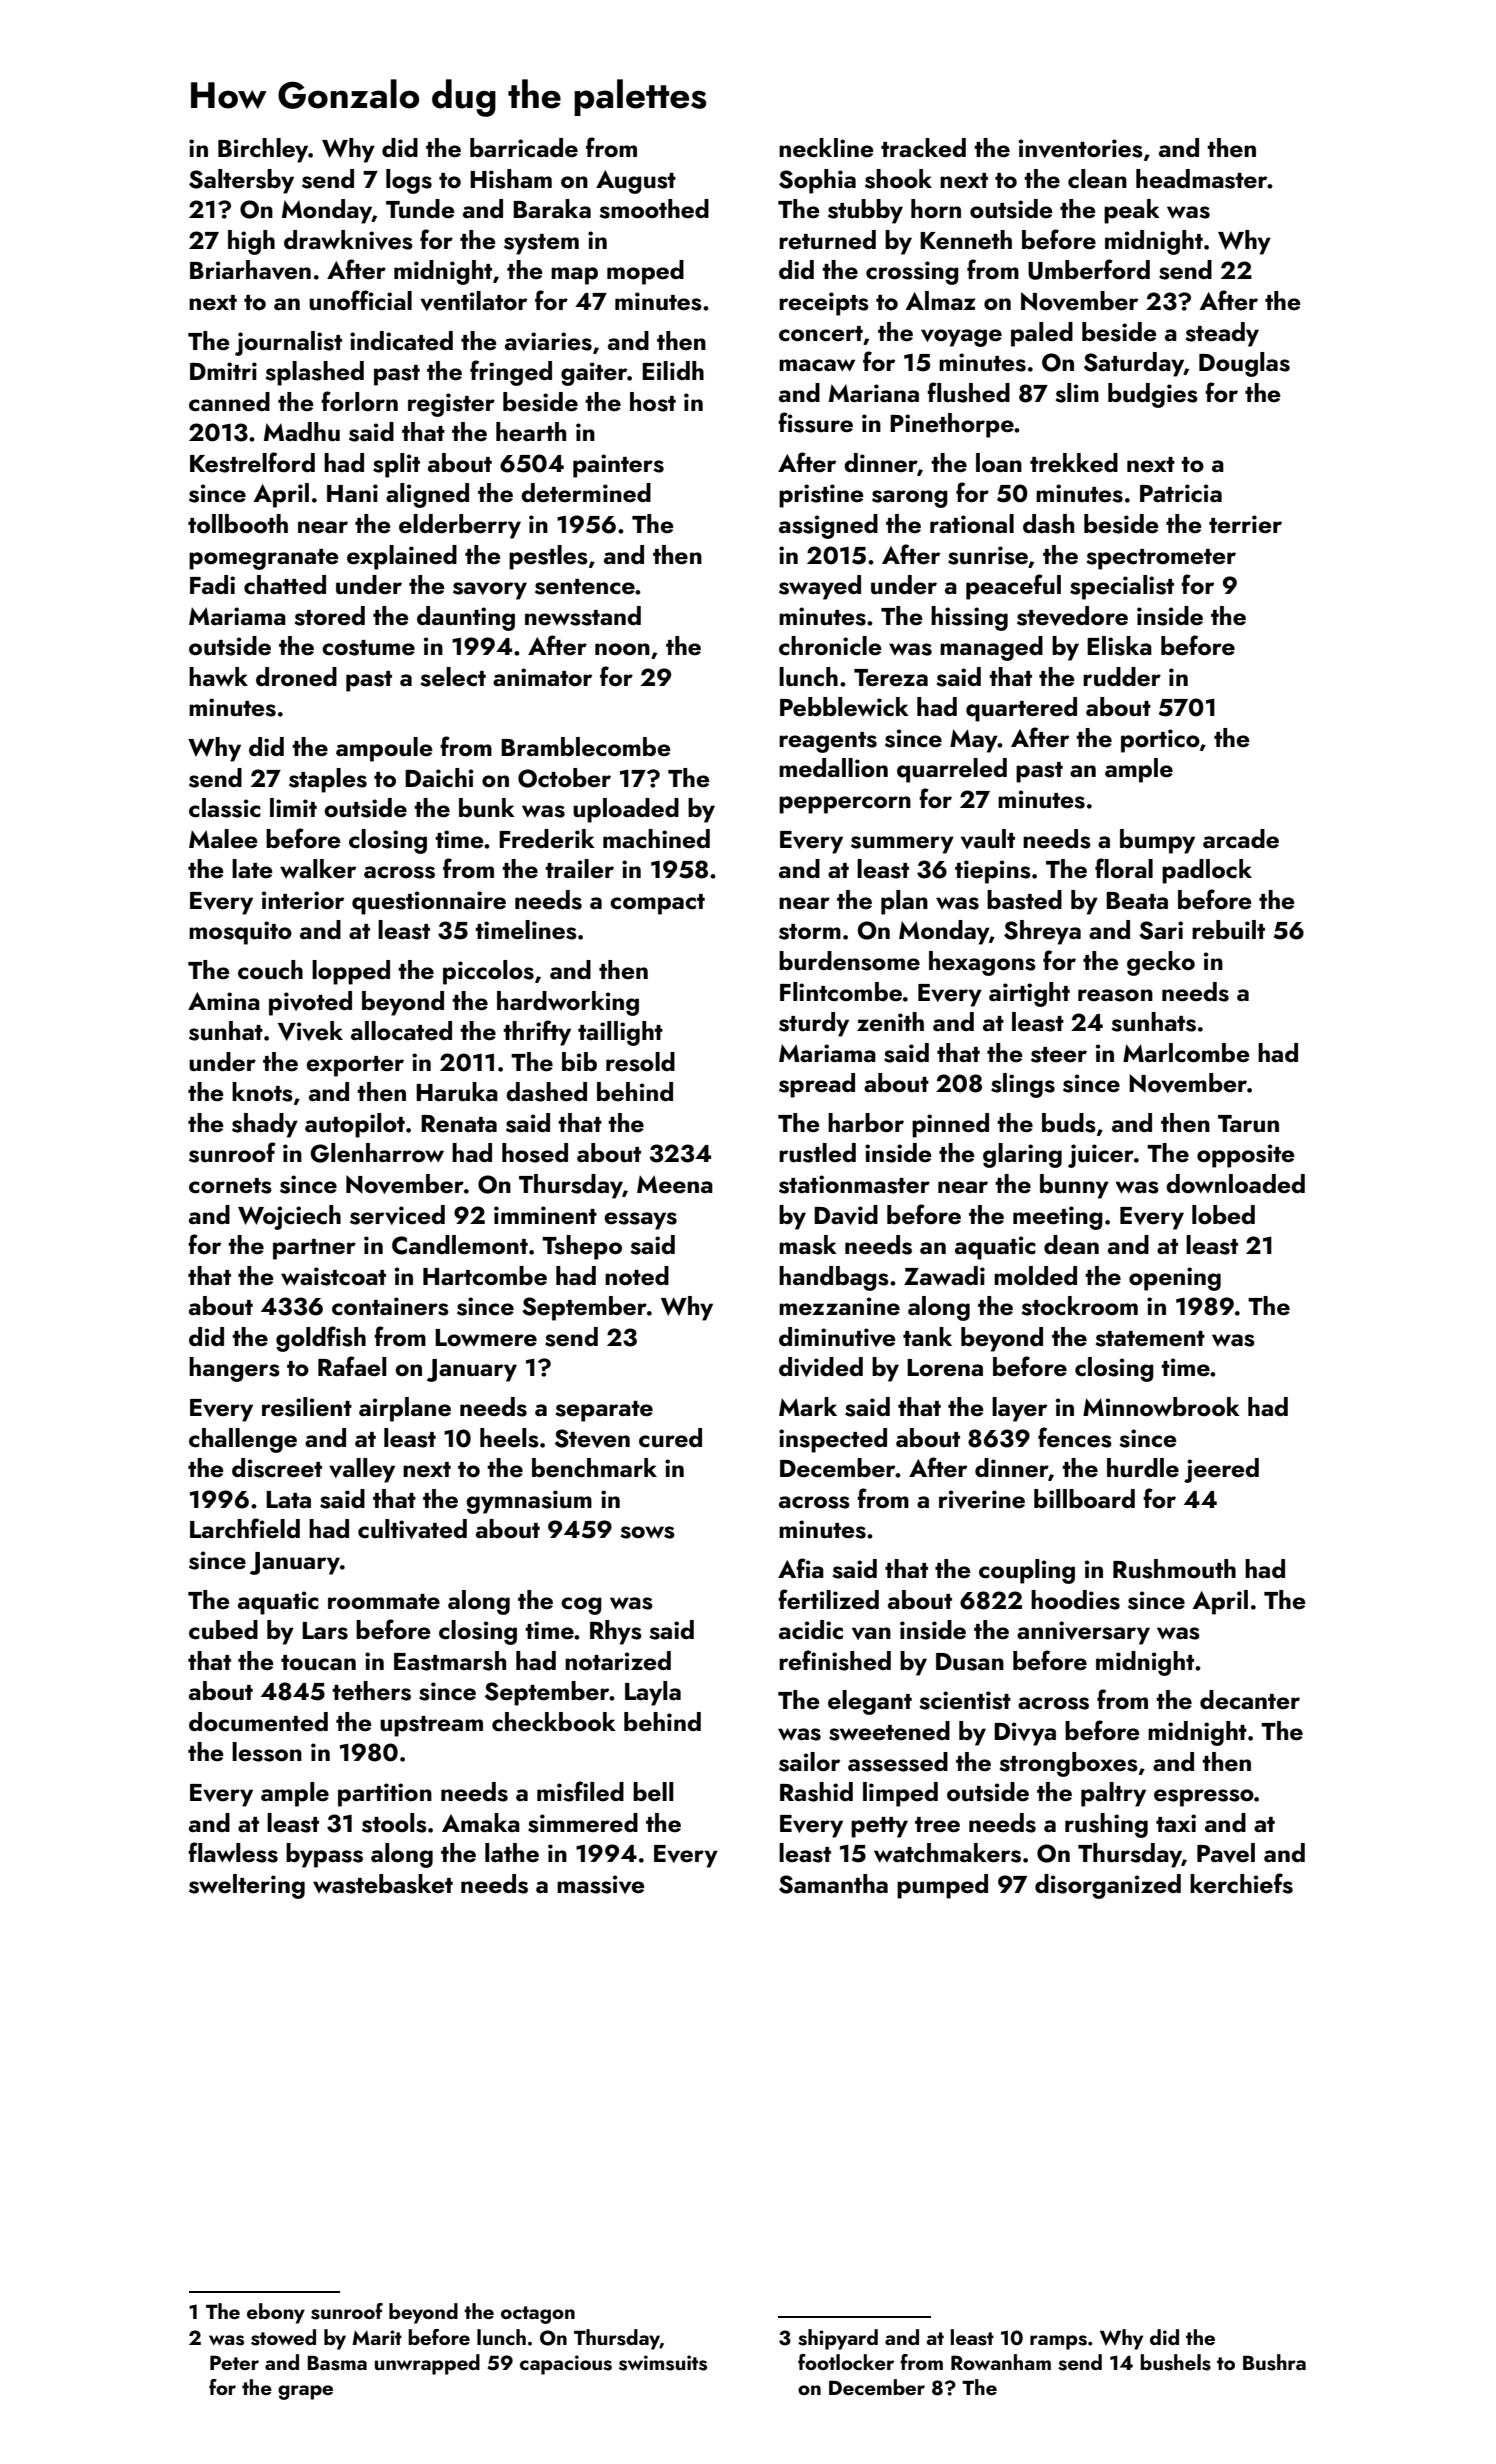  Describe the element at coordinates (234, 2362) in the page. I see `Peter` at that location.
